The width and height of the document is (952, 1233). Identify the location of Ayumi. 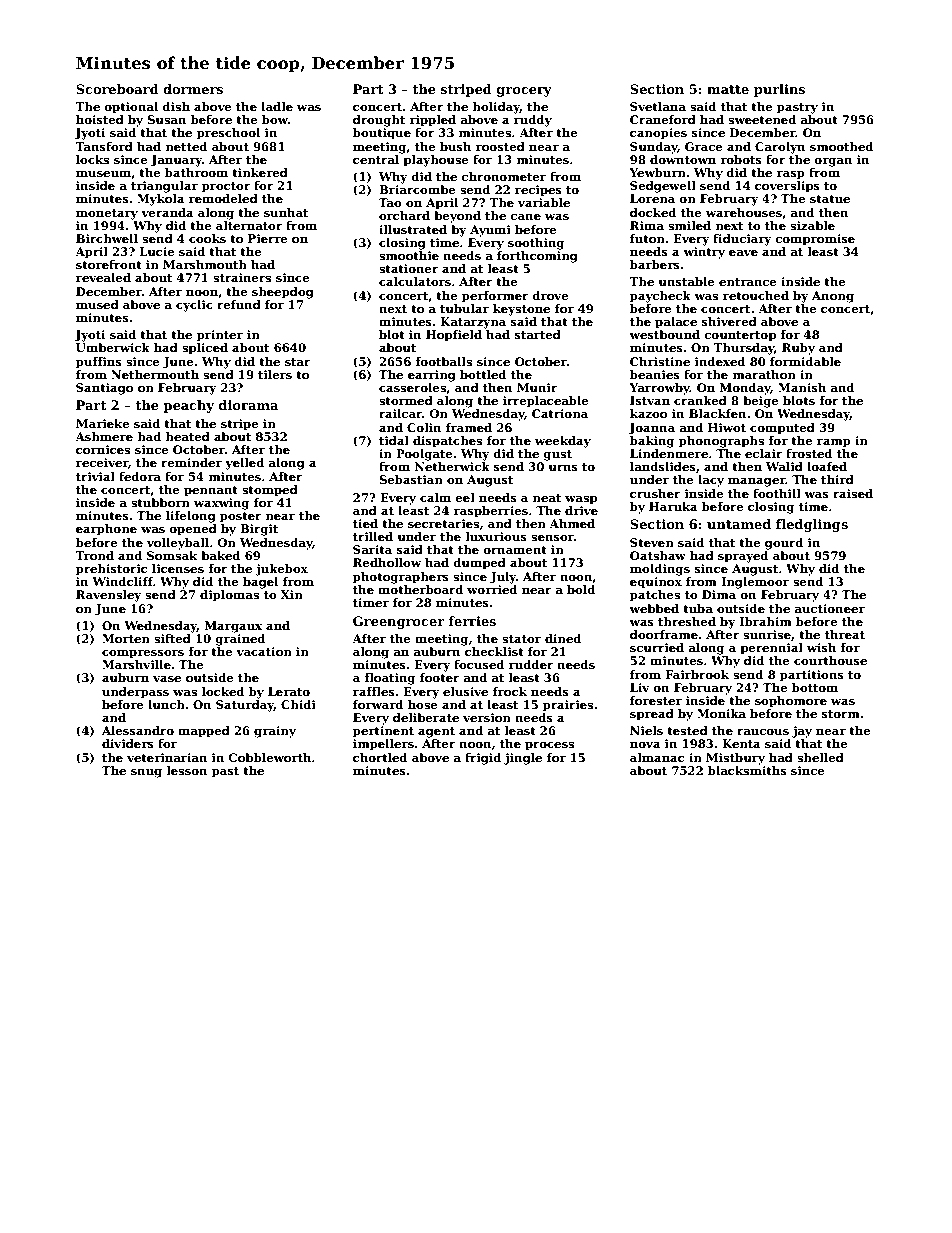
(490, 231).
